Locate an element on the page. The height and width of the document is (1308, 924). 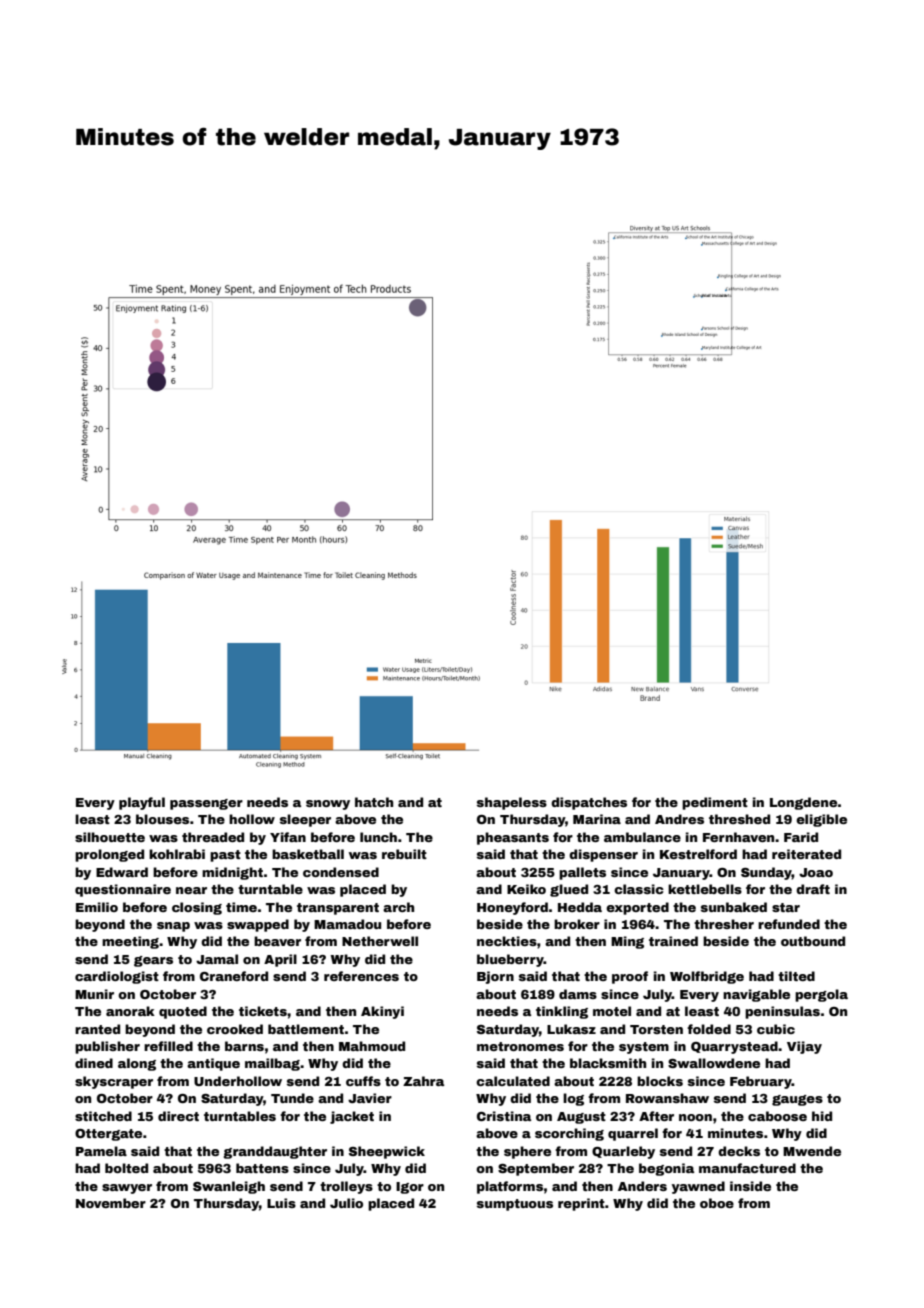
past is located at coordinates (225, 856).
